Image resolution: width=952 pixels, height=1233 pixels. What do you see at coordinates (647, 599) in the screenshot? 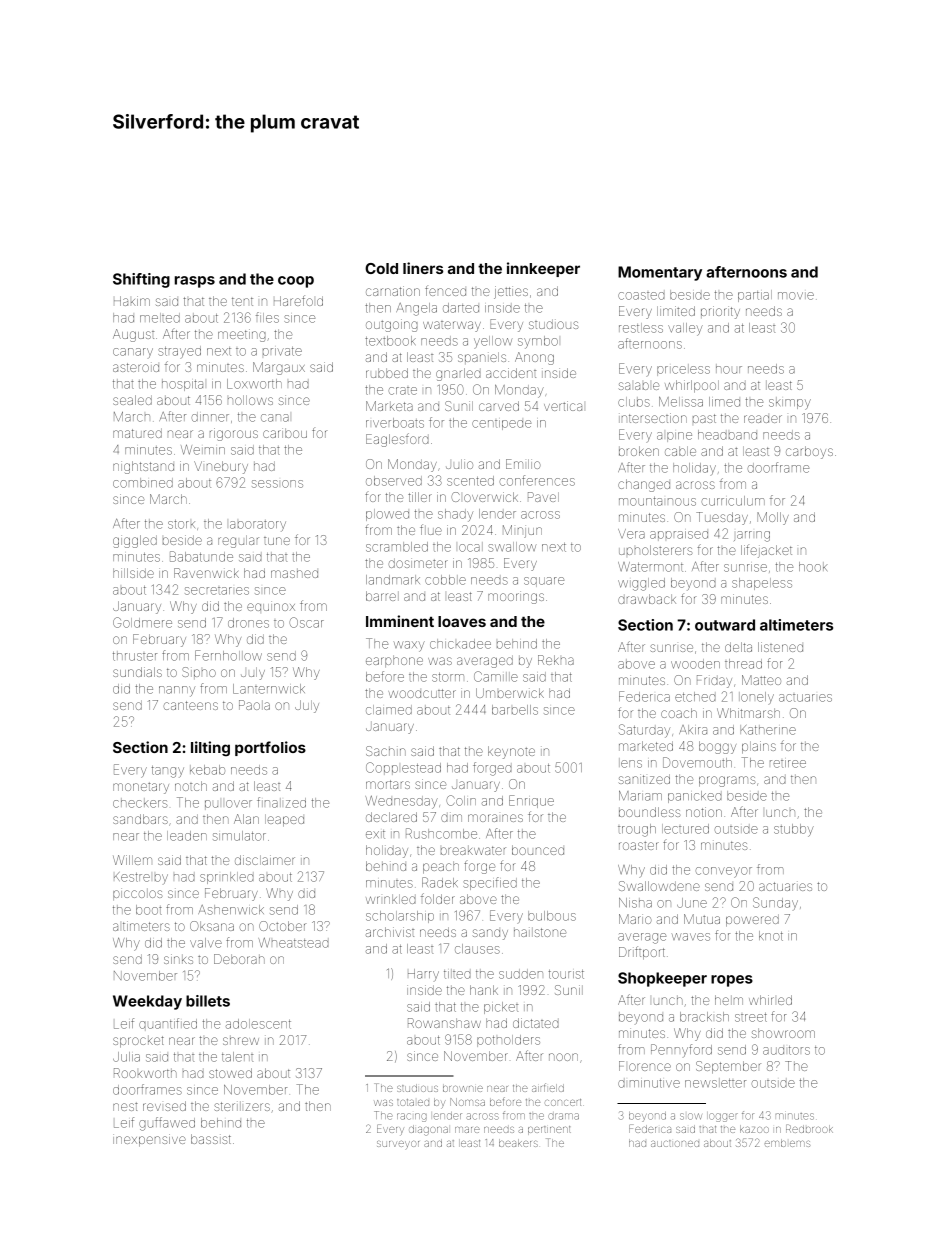
I see `drawback` at bounding box center [647, 599].
